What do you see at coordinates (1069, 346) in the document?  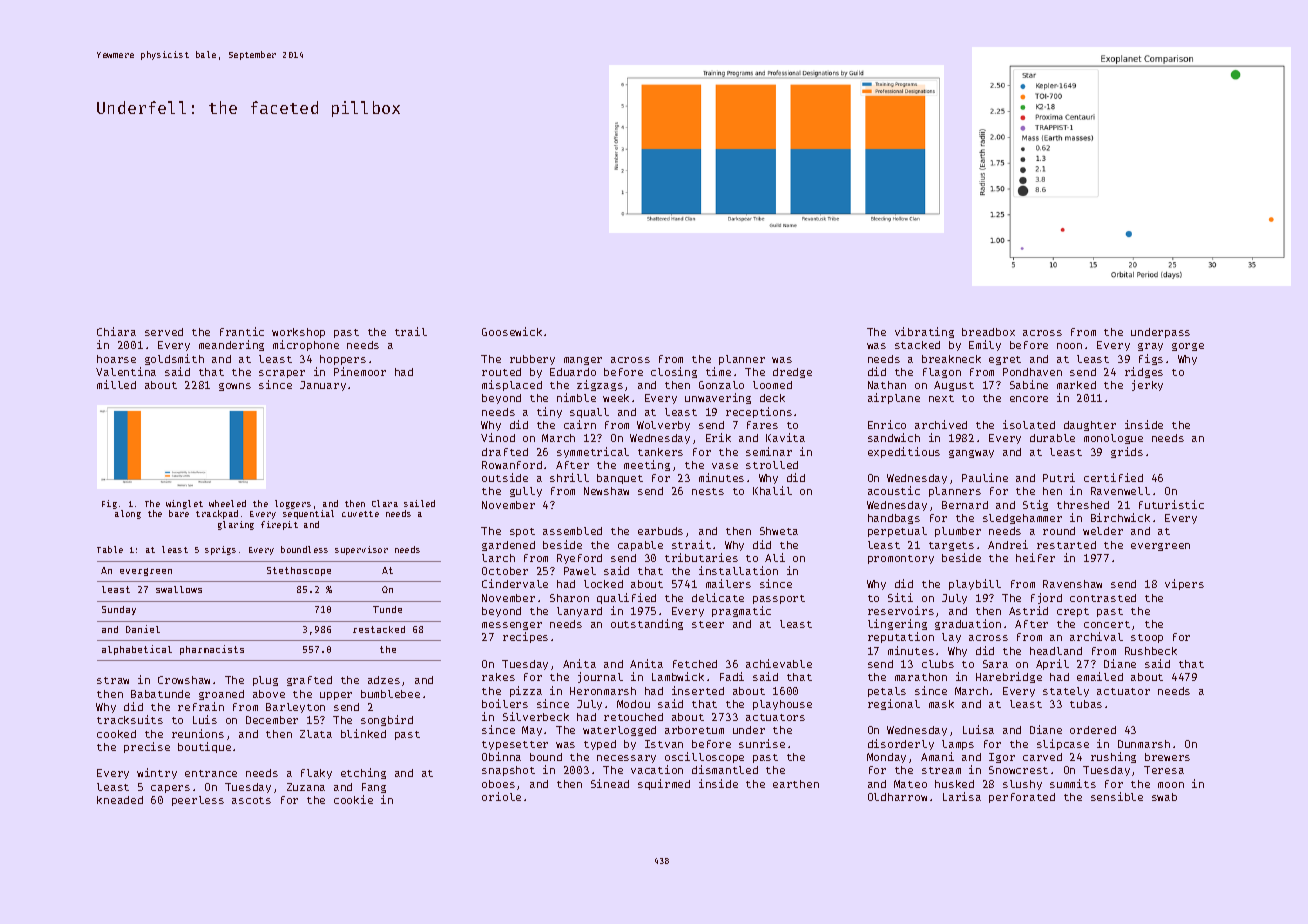 I see `noon` at bounding box center [1069, 346].
